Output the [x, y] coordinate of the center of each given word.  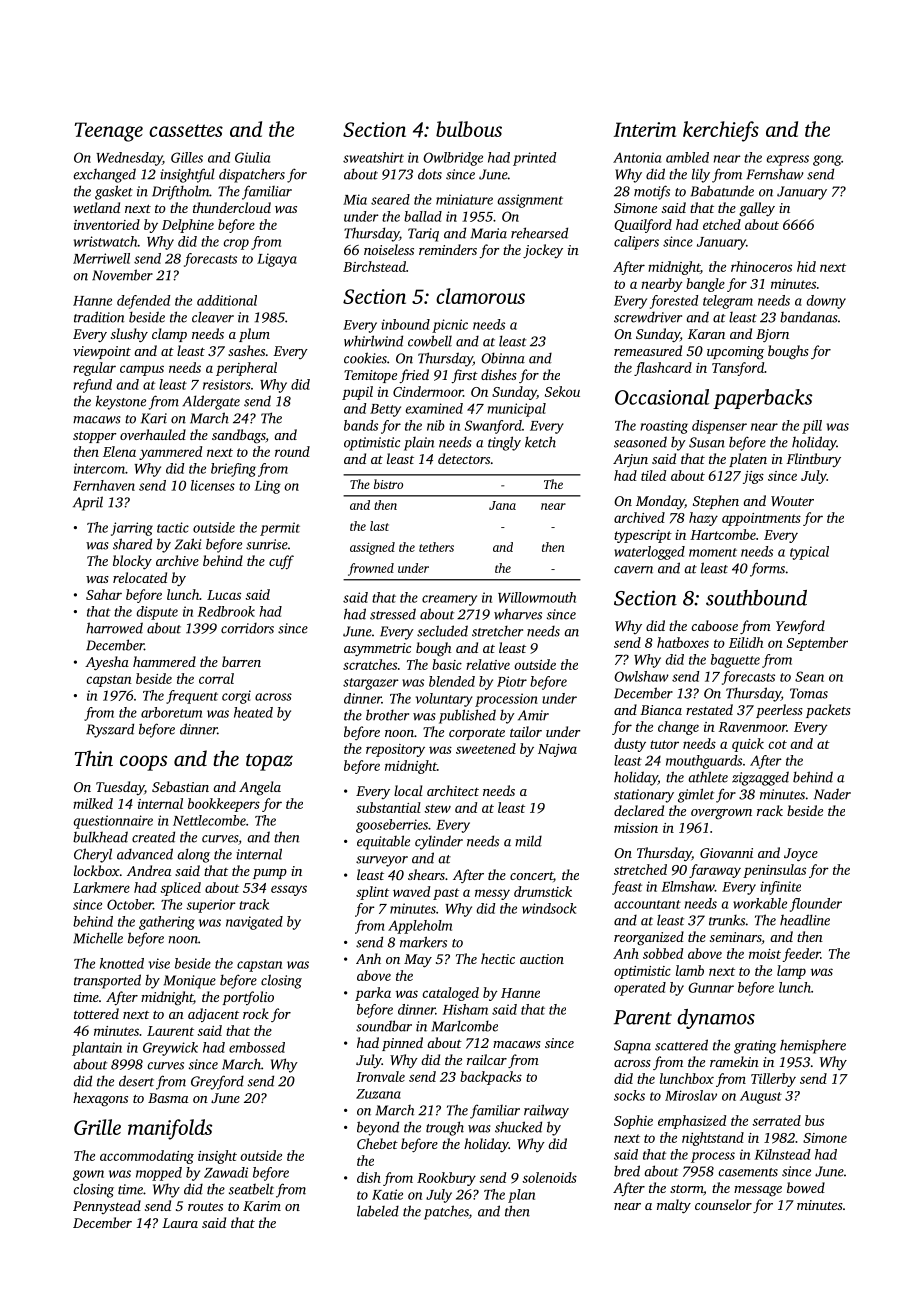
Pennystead [107, 1207]
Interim [645, 129]
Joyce [801, 855]
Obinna [503, 358]
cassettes [186, 130]
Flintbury [813, 460]
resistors [227, 384]
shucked [518, 1127]
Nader [832, 794]
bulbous [469, 129]
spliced [180, 889]
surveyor [382, 861]
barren [241, 661]
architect [453, 790]
